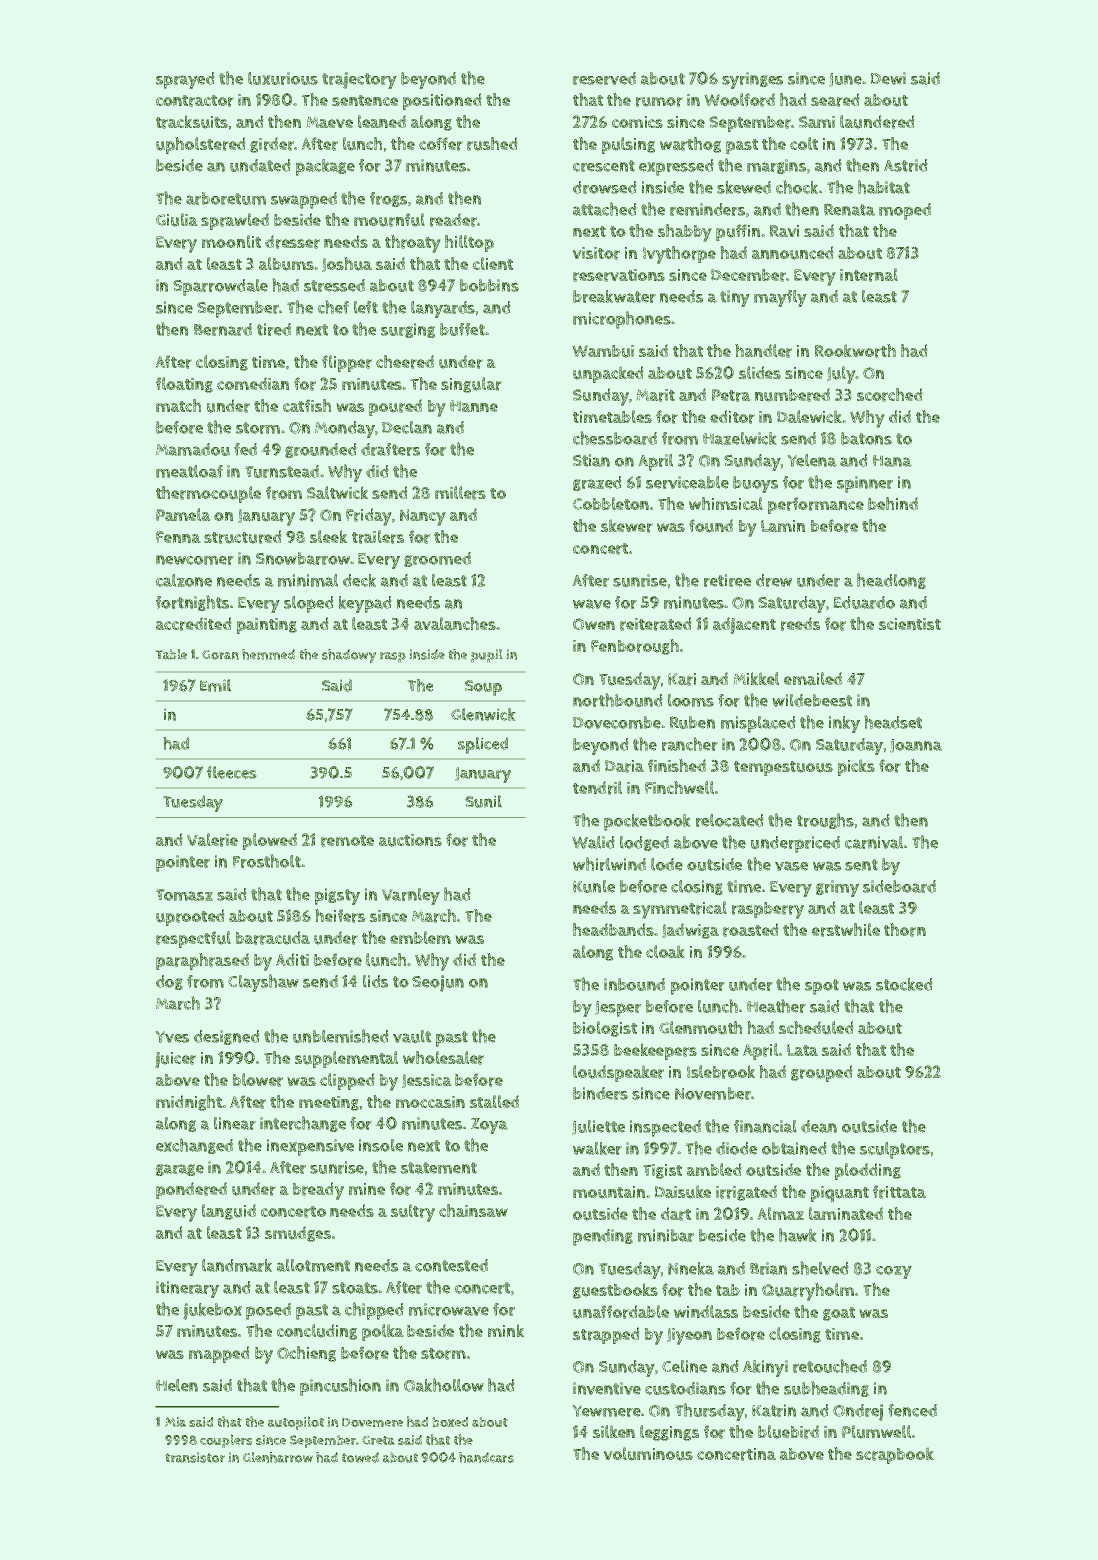 This image has height=1560, width=1098. I want to click on Hana, so click(892, 461).
